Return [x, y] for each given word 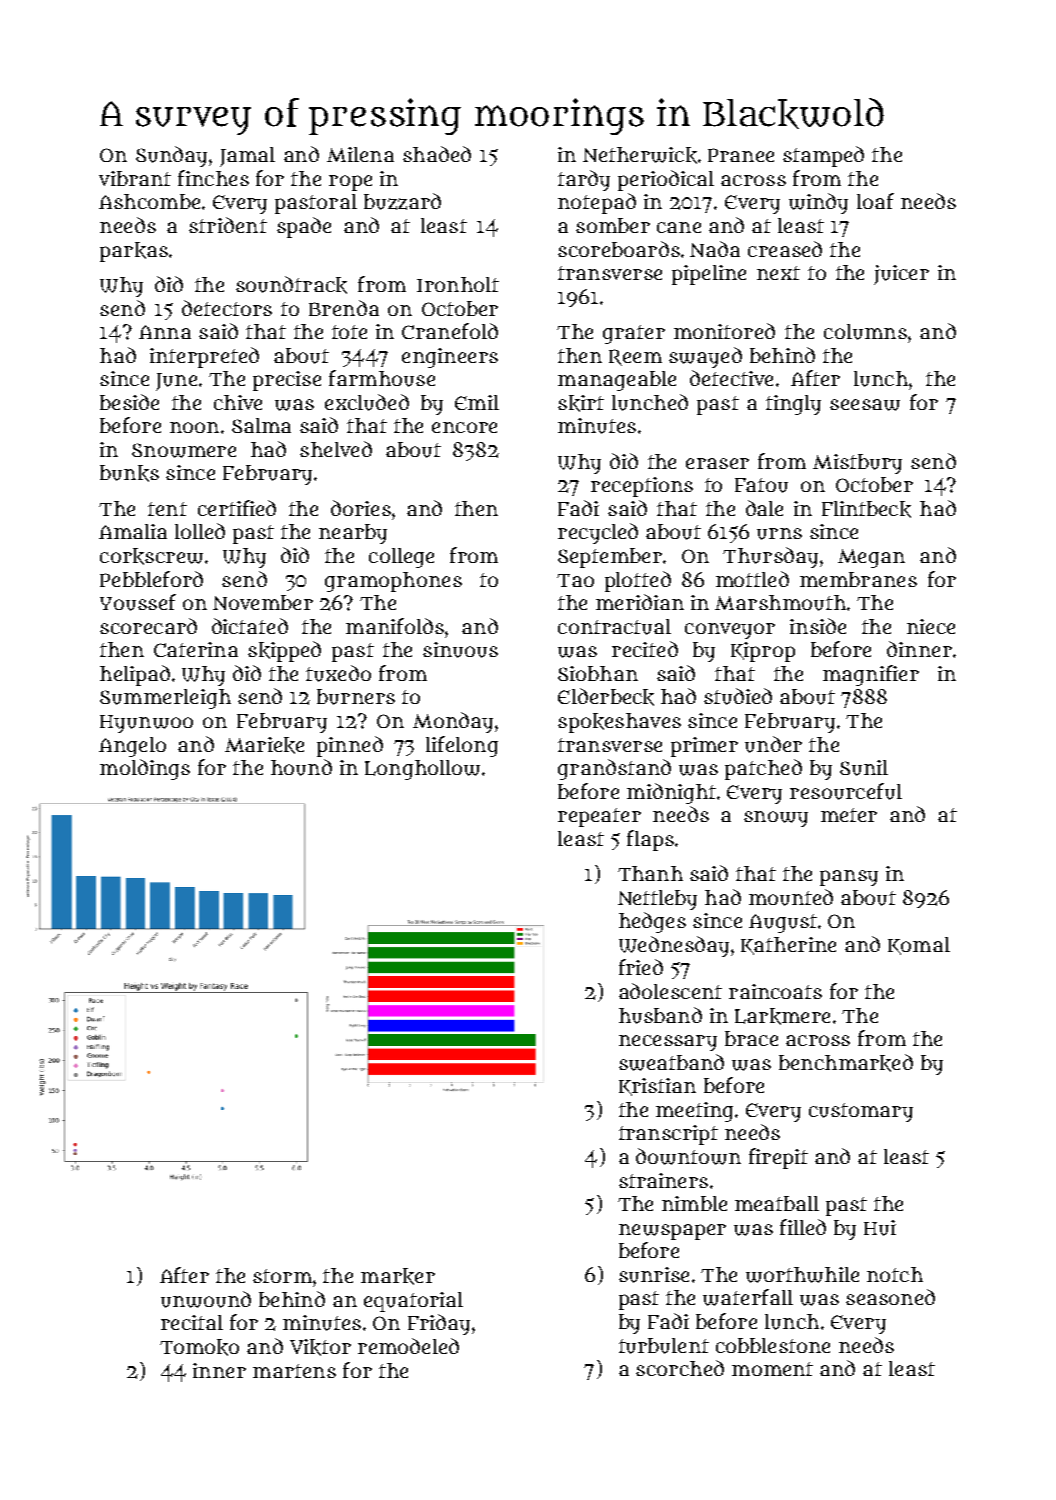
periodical [666, 180]
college [401, 558]
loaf [875, 201]
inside [818, 626]
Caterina [196, 649]
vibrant [135, 178]
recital [192, 1322]
